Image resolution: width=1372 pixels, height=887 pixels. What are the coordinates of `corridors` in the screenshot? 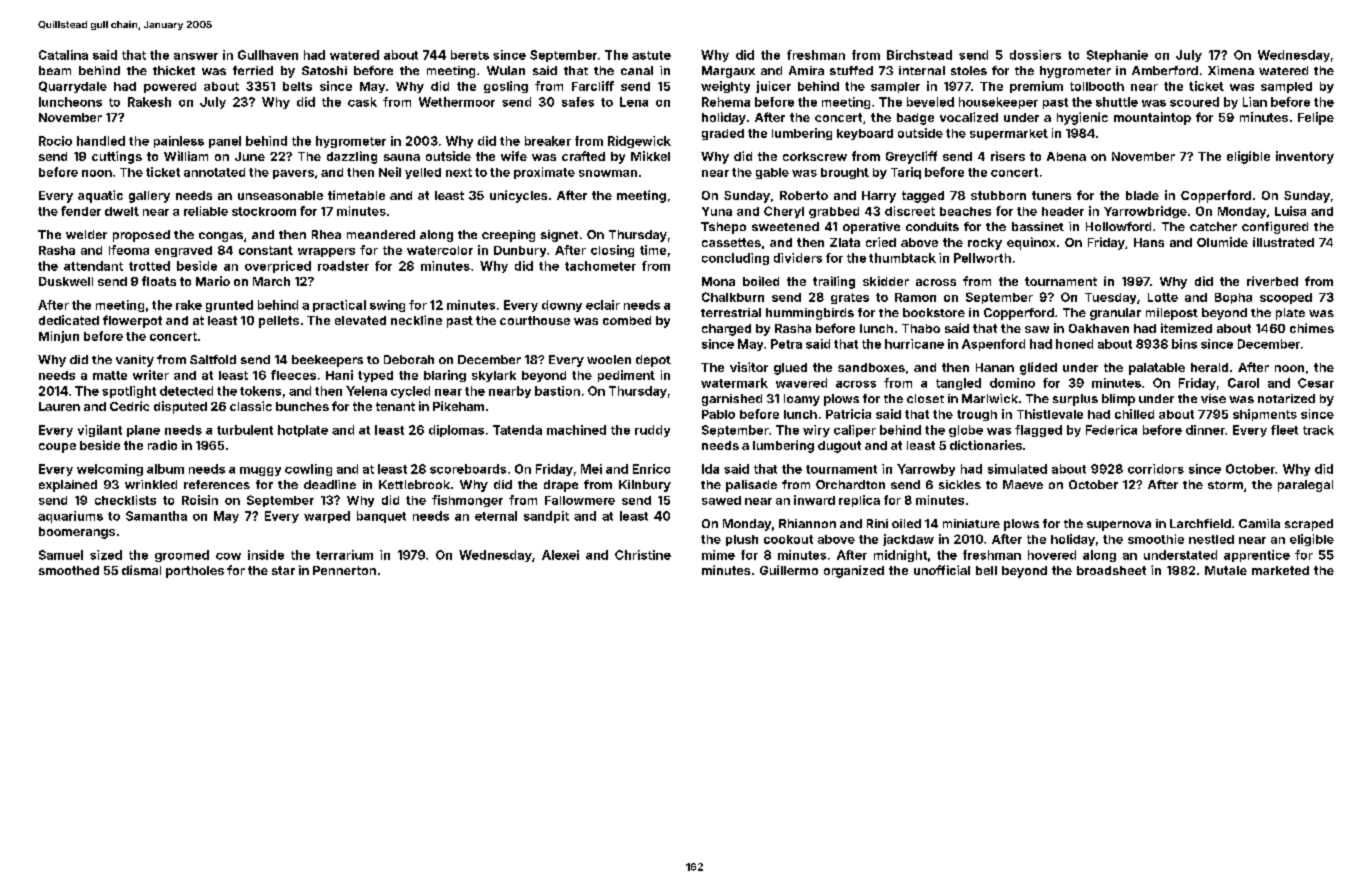 It's located at (1156, 469).
